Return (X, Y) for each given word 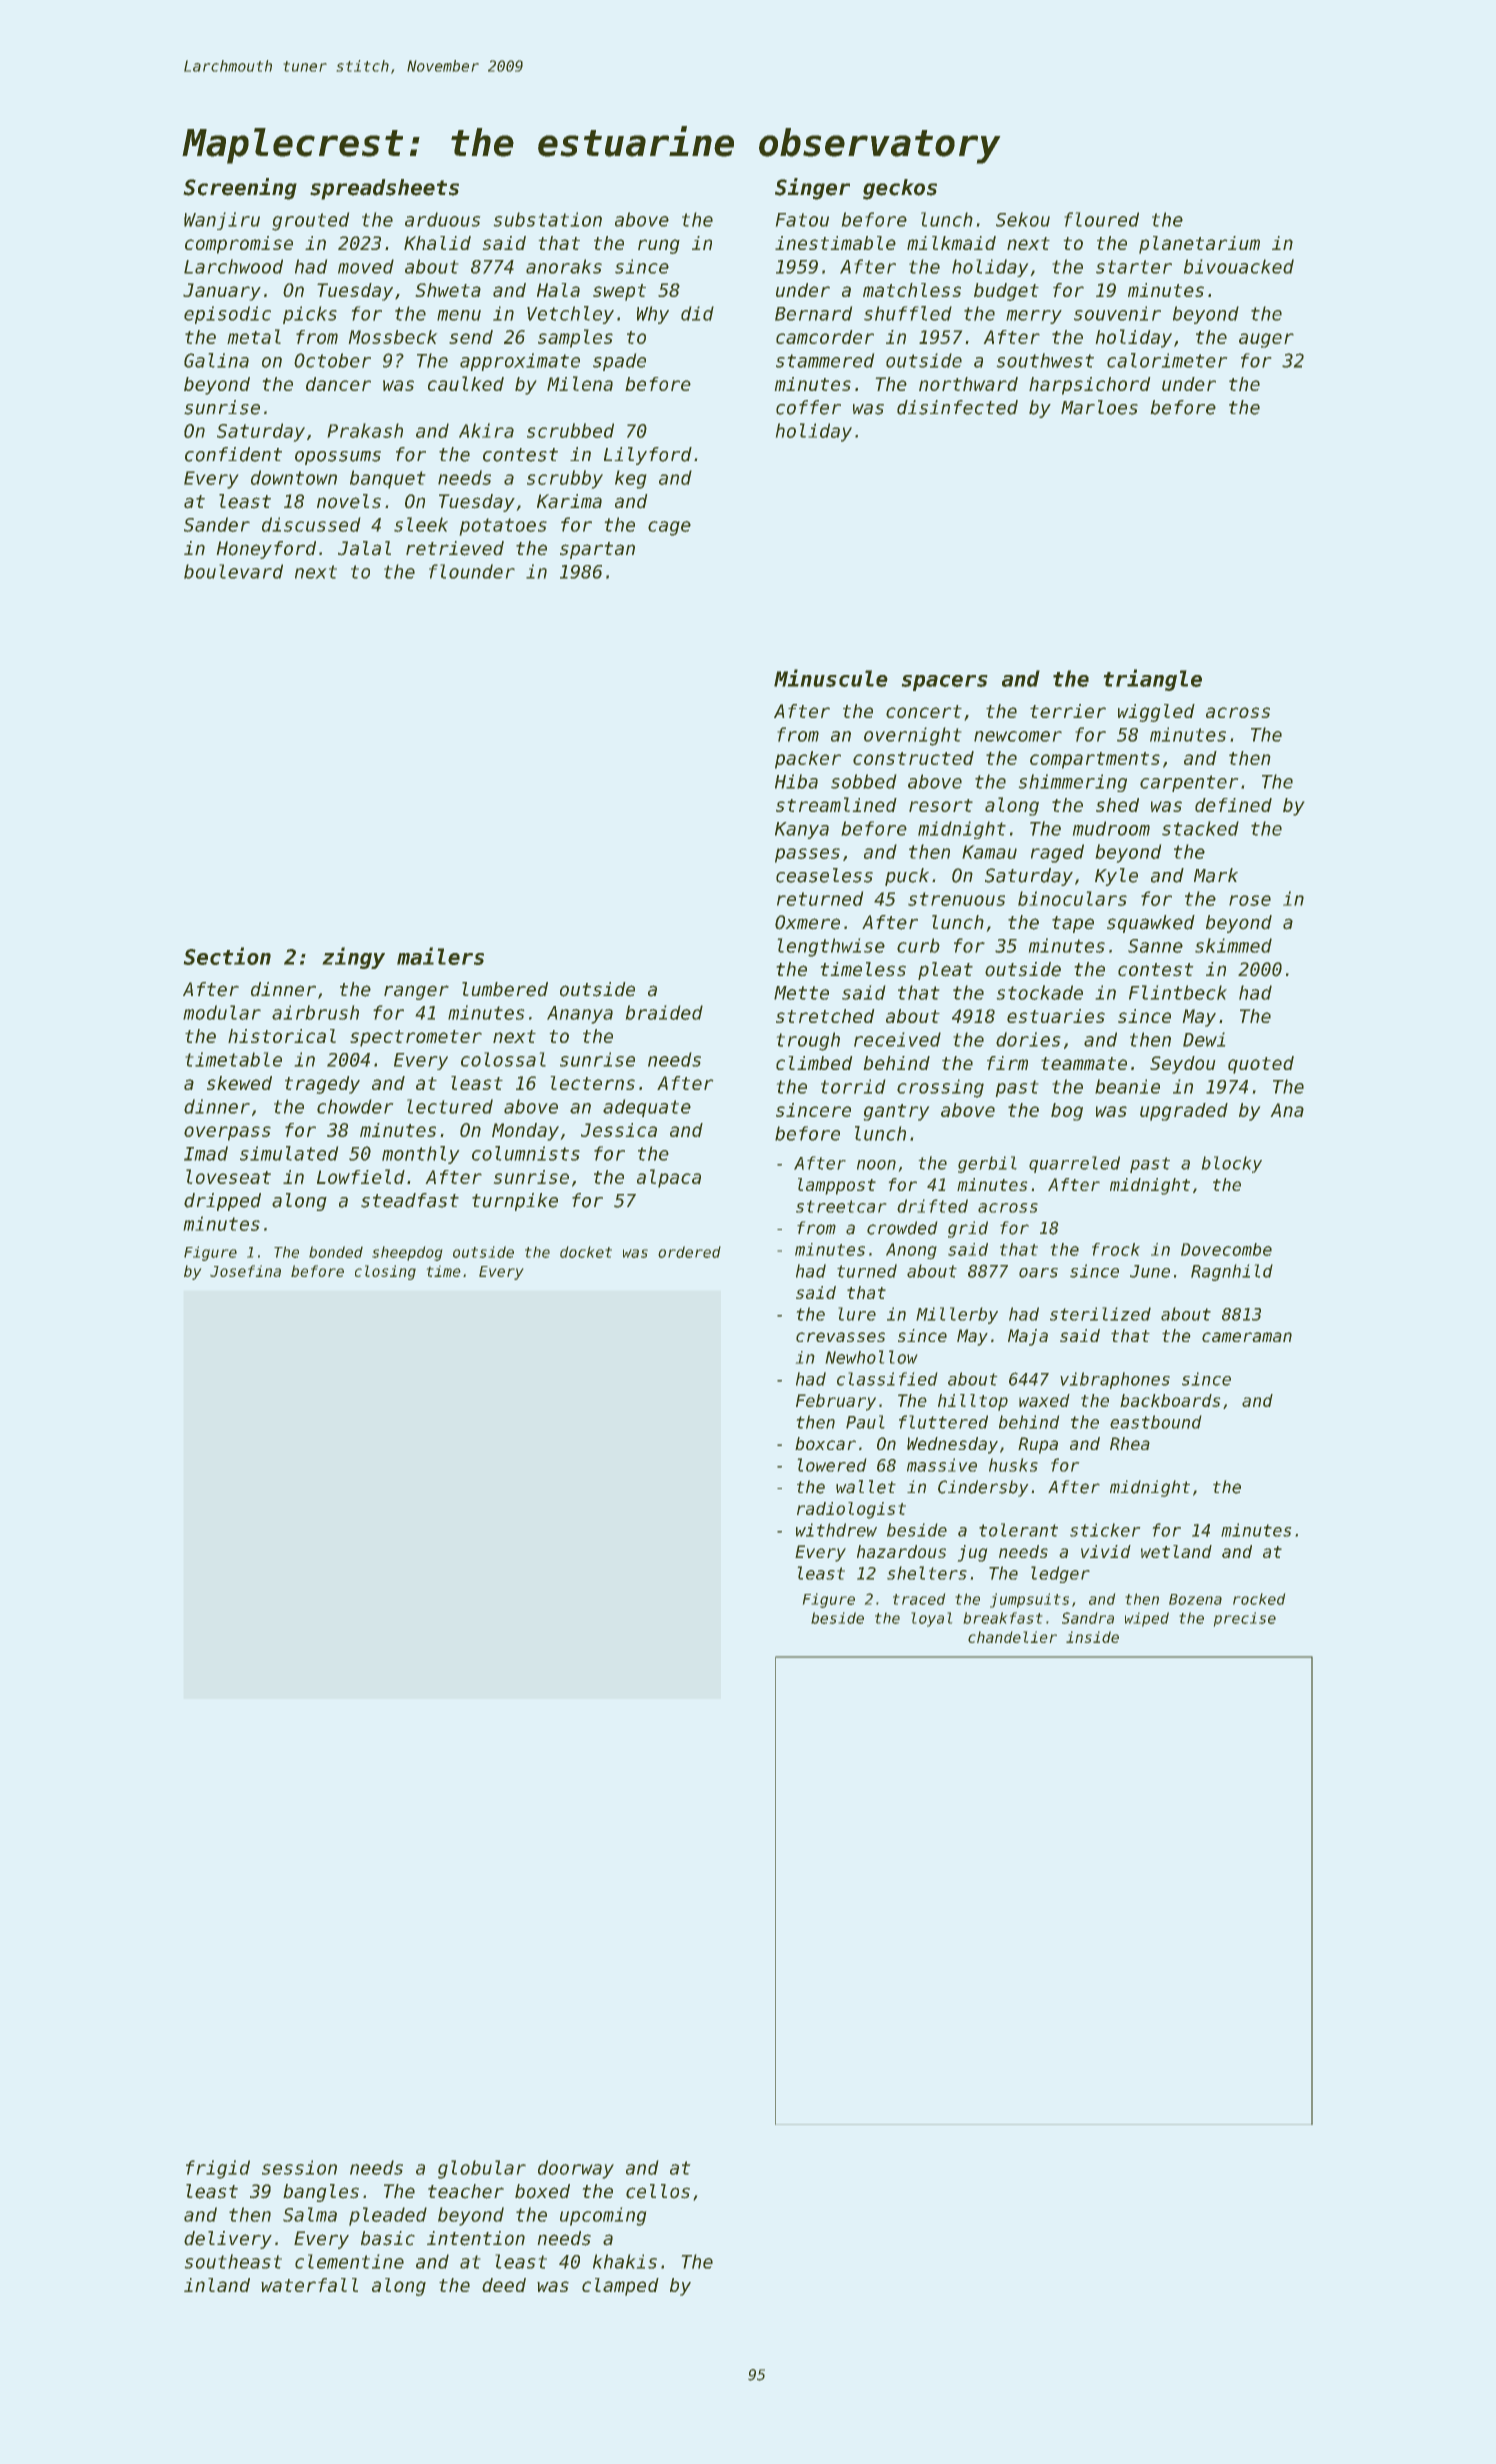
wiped (1147, 1619)
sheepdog (407, 1253)
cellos (658, 2191)
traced (919, 1599)
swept (619, 292)
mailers (440, 956)
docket (586, 1252)
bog (1067, 1112)
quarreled (1074, 1164)
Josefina (245, 1271)
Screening (240, 189)
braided (664, 1012)
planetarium (1199, 245)
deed (504, 2285)
